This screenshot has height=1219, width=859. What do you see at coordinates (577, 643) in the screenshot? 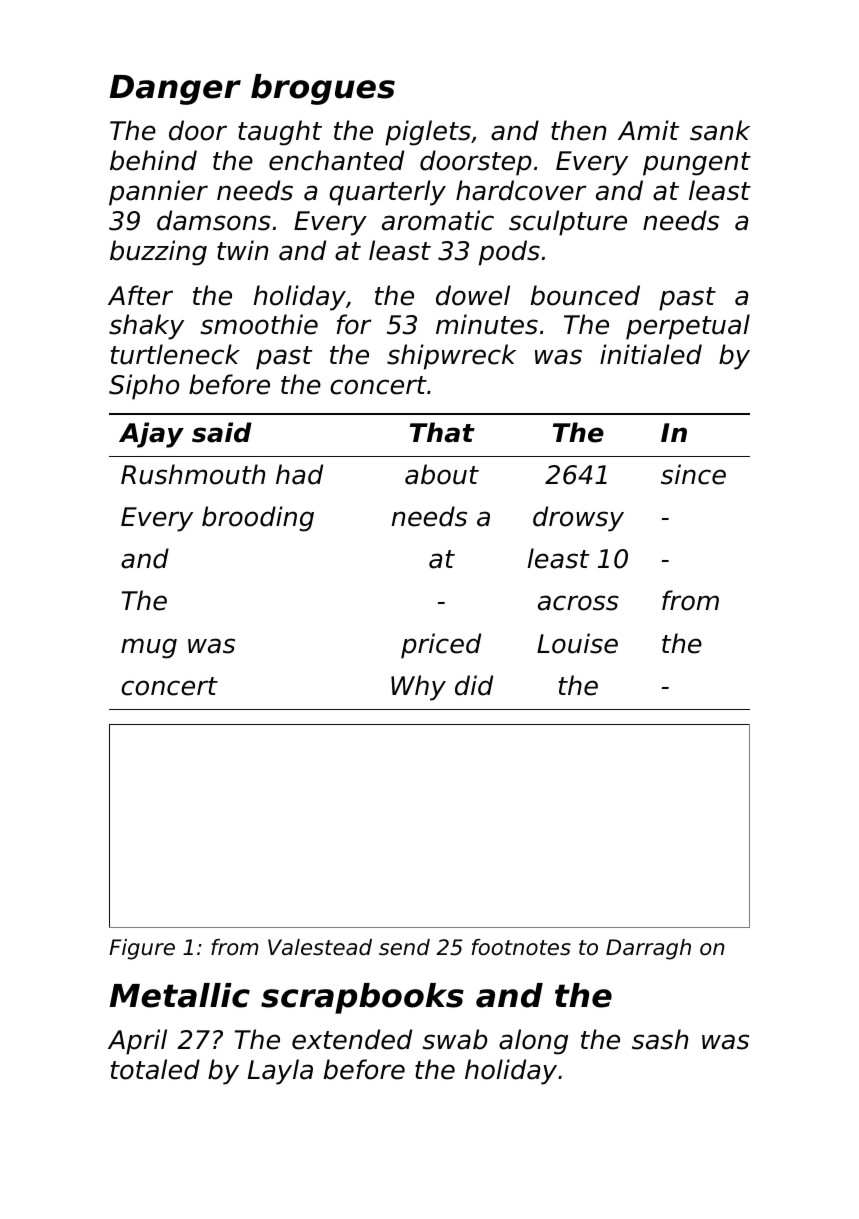
I see `Louise` at bounding box center [577, 643].
